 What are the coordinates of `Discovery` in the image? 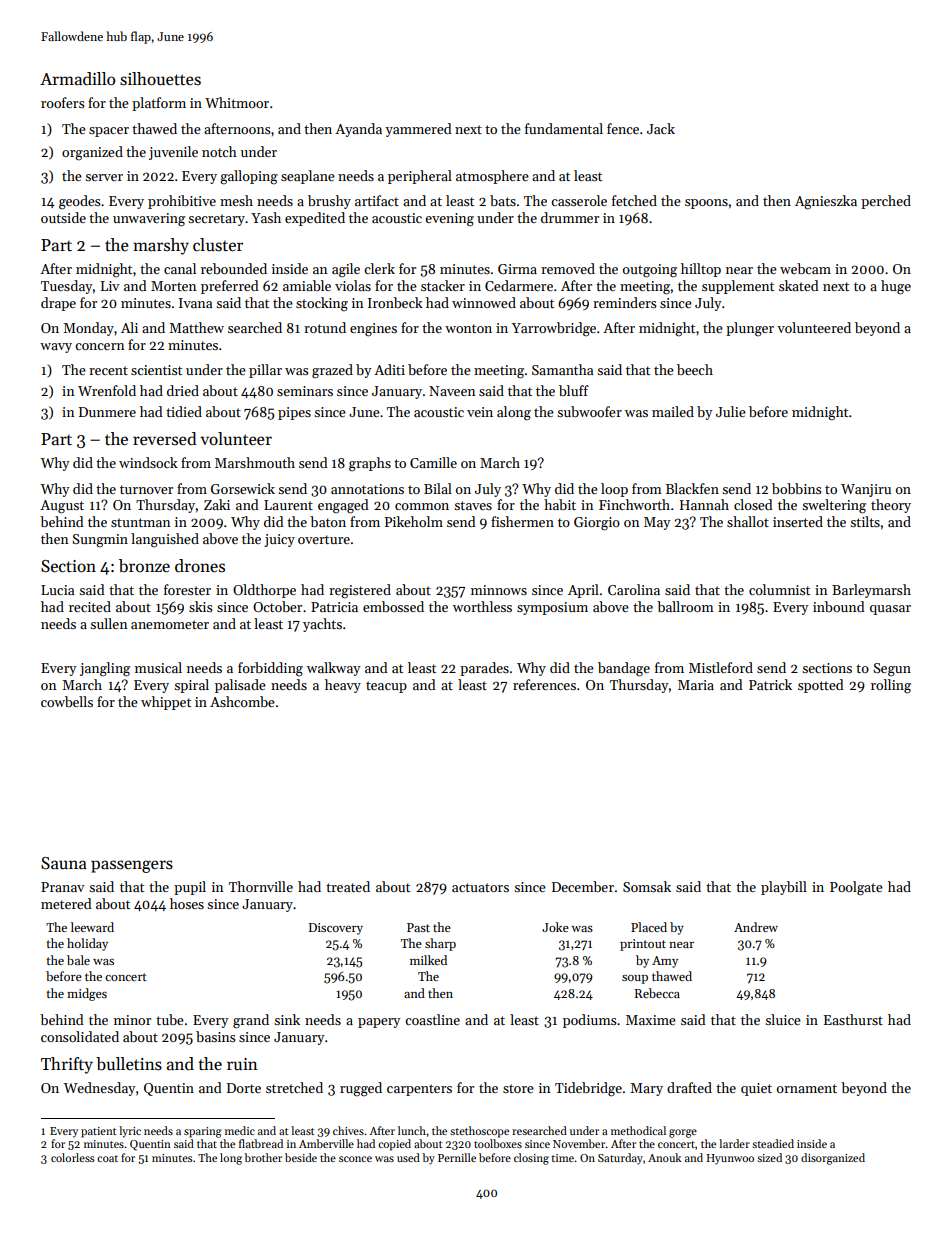 It's located at (336, 929).
